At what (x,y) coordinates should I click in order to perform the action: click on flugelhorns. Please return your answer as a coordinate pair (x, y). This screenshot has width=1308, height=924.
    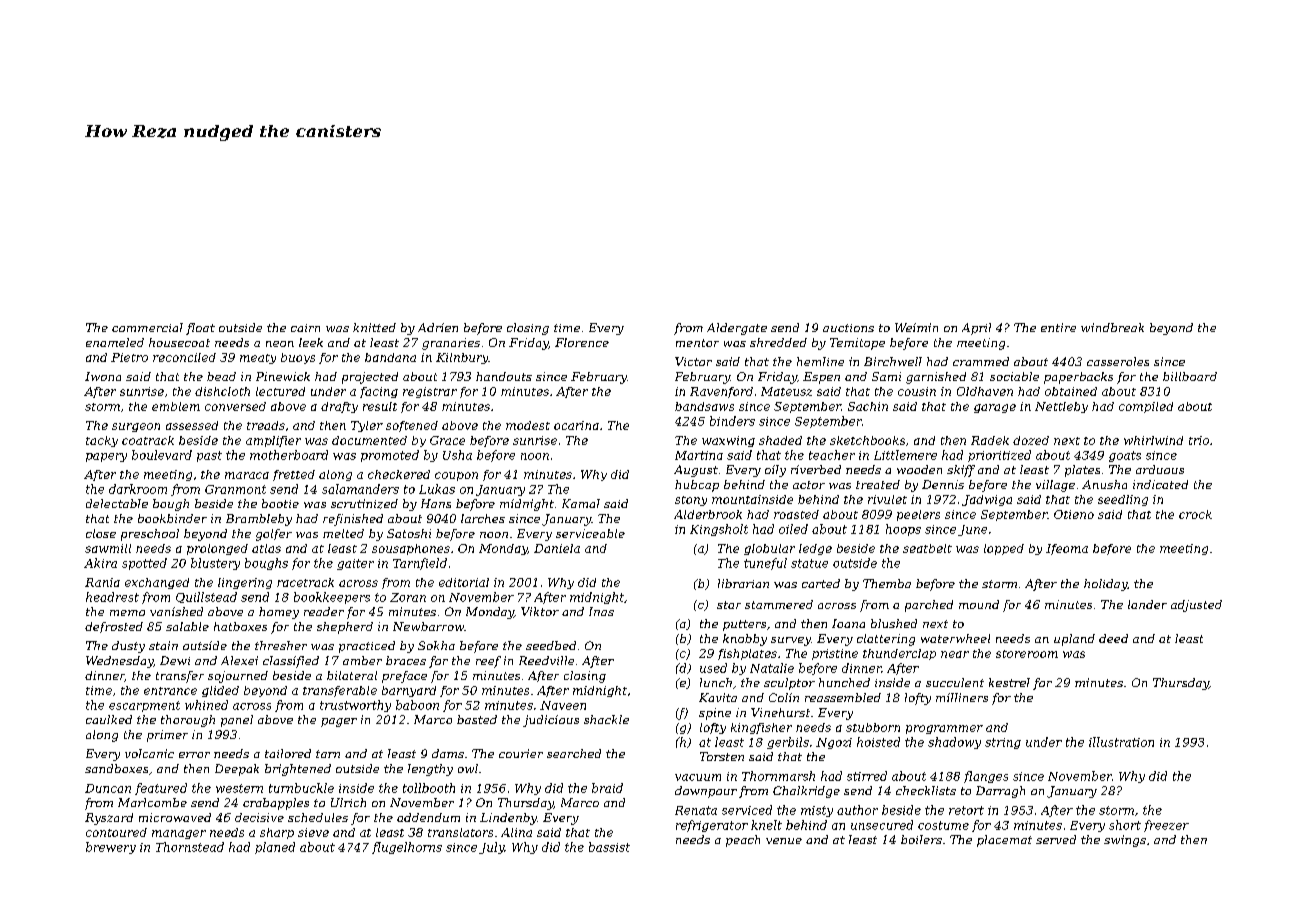
    Looking at the image, I should click on (407, 848).
